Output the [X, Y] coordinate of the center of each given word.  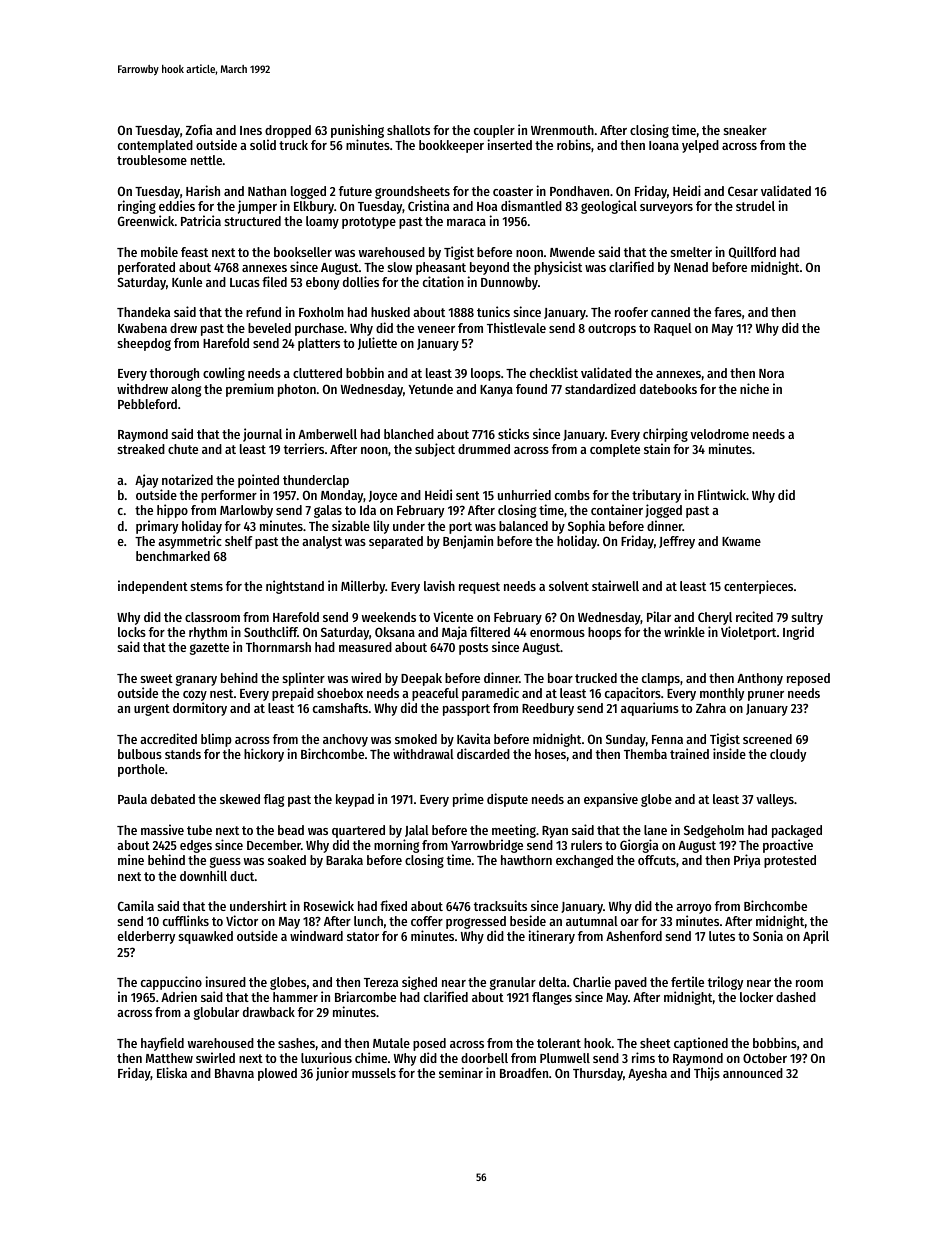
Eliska [172, 1072]
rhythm [208, 633]
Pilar [659, 616]
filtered [490, 631]
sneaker [745, 130]
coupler [494, 131]
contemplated [155, 146]
